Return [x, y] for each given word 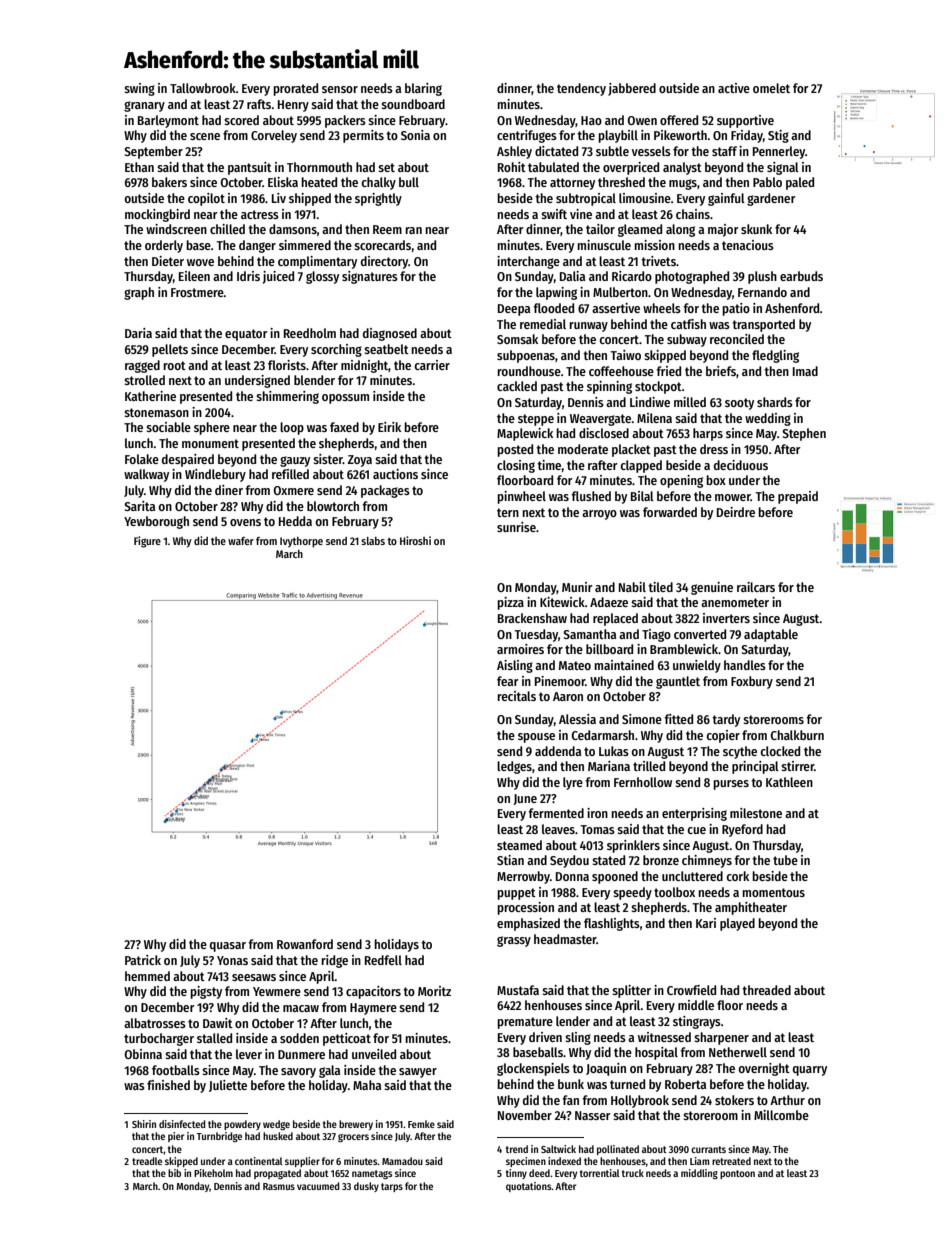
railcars [756, 587]
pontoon [737, 1174]
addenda [558, 751]
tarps [392, 1187]
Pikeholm [213, 1173]
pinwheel [521, 497]
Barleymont [168, 121]
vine [581, 214]
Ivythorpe [301, 542]
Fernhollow [643, 782]
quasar [228, 947]
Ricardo [632, 276]
